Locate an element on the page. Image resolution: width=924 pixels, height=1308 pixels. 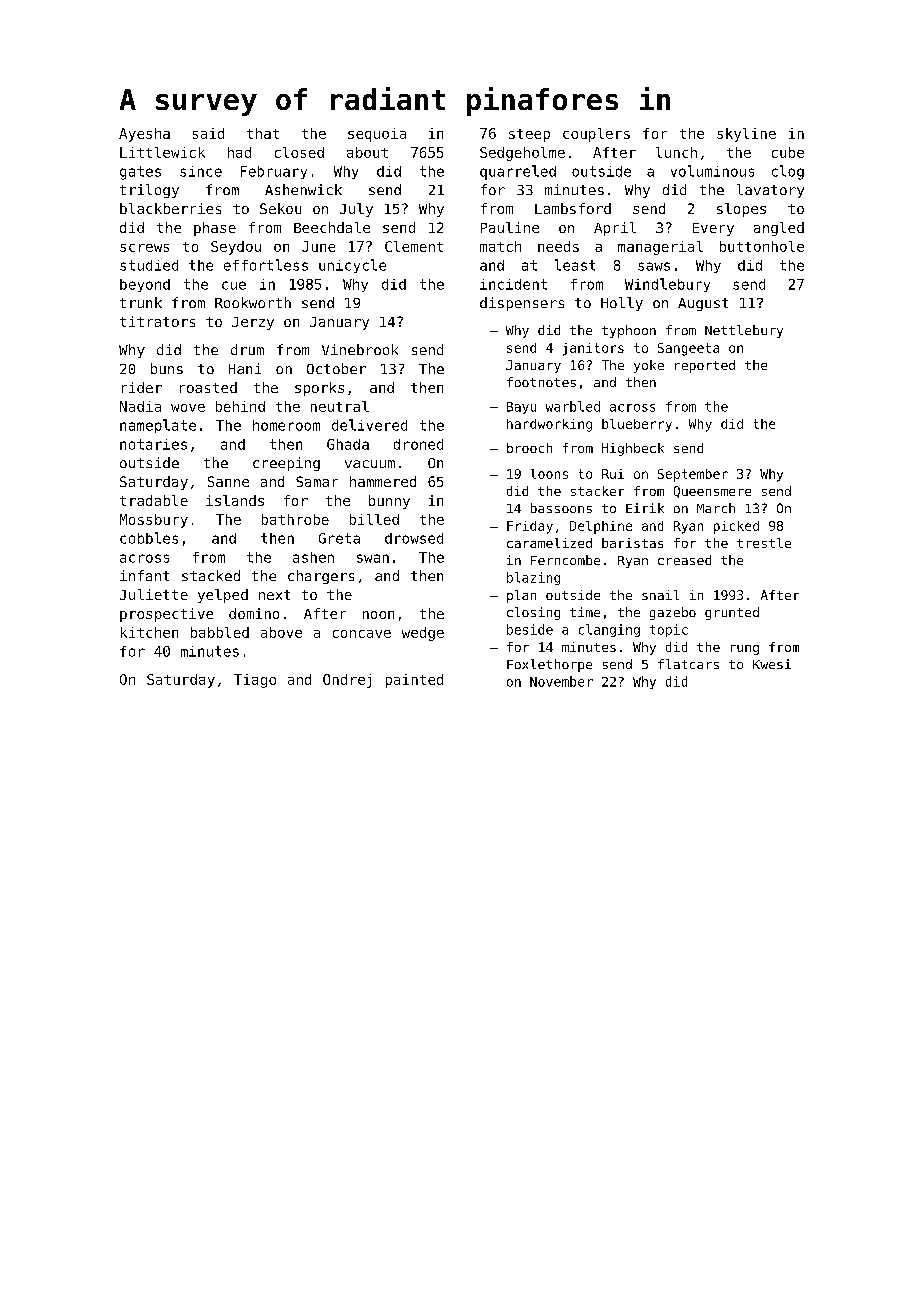
Tiago is located at coordinates (255, 681).
